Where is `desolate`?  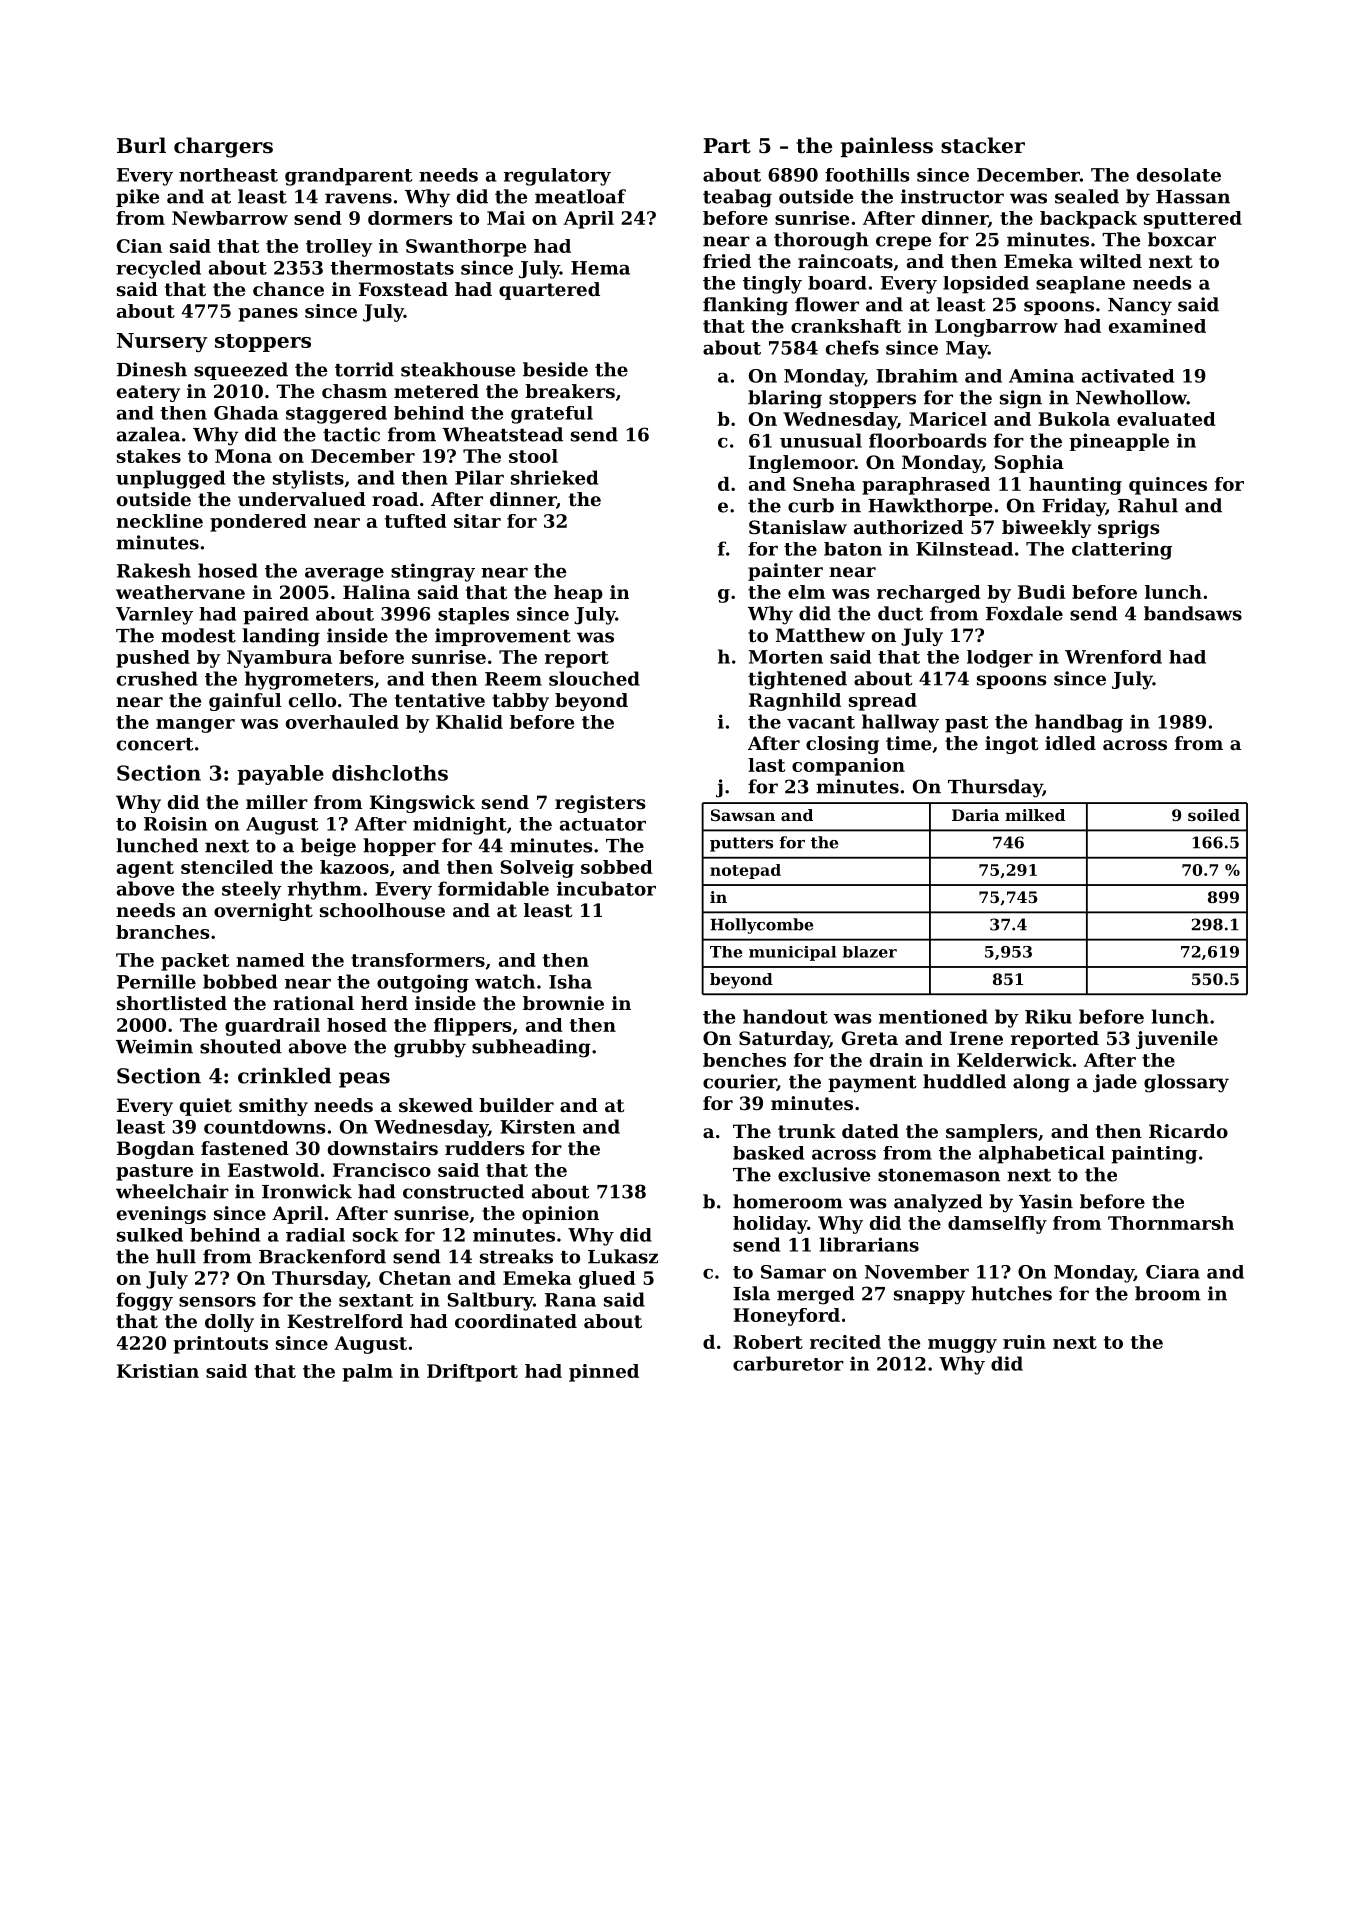 desolate is located at coordinates (1179, 175).
